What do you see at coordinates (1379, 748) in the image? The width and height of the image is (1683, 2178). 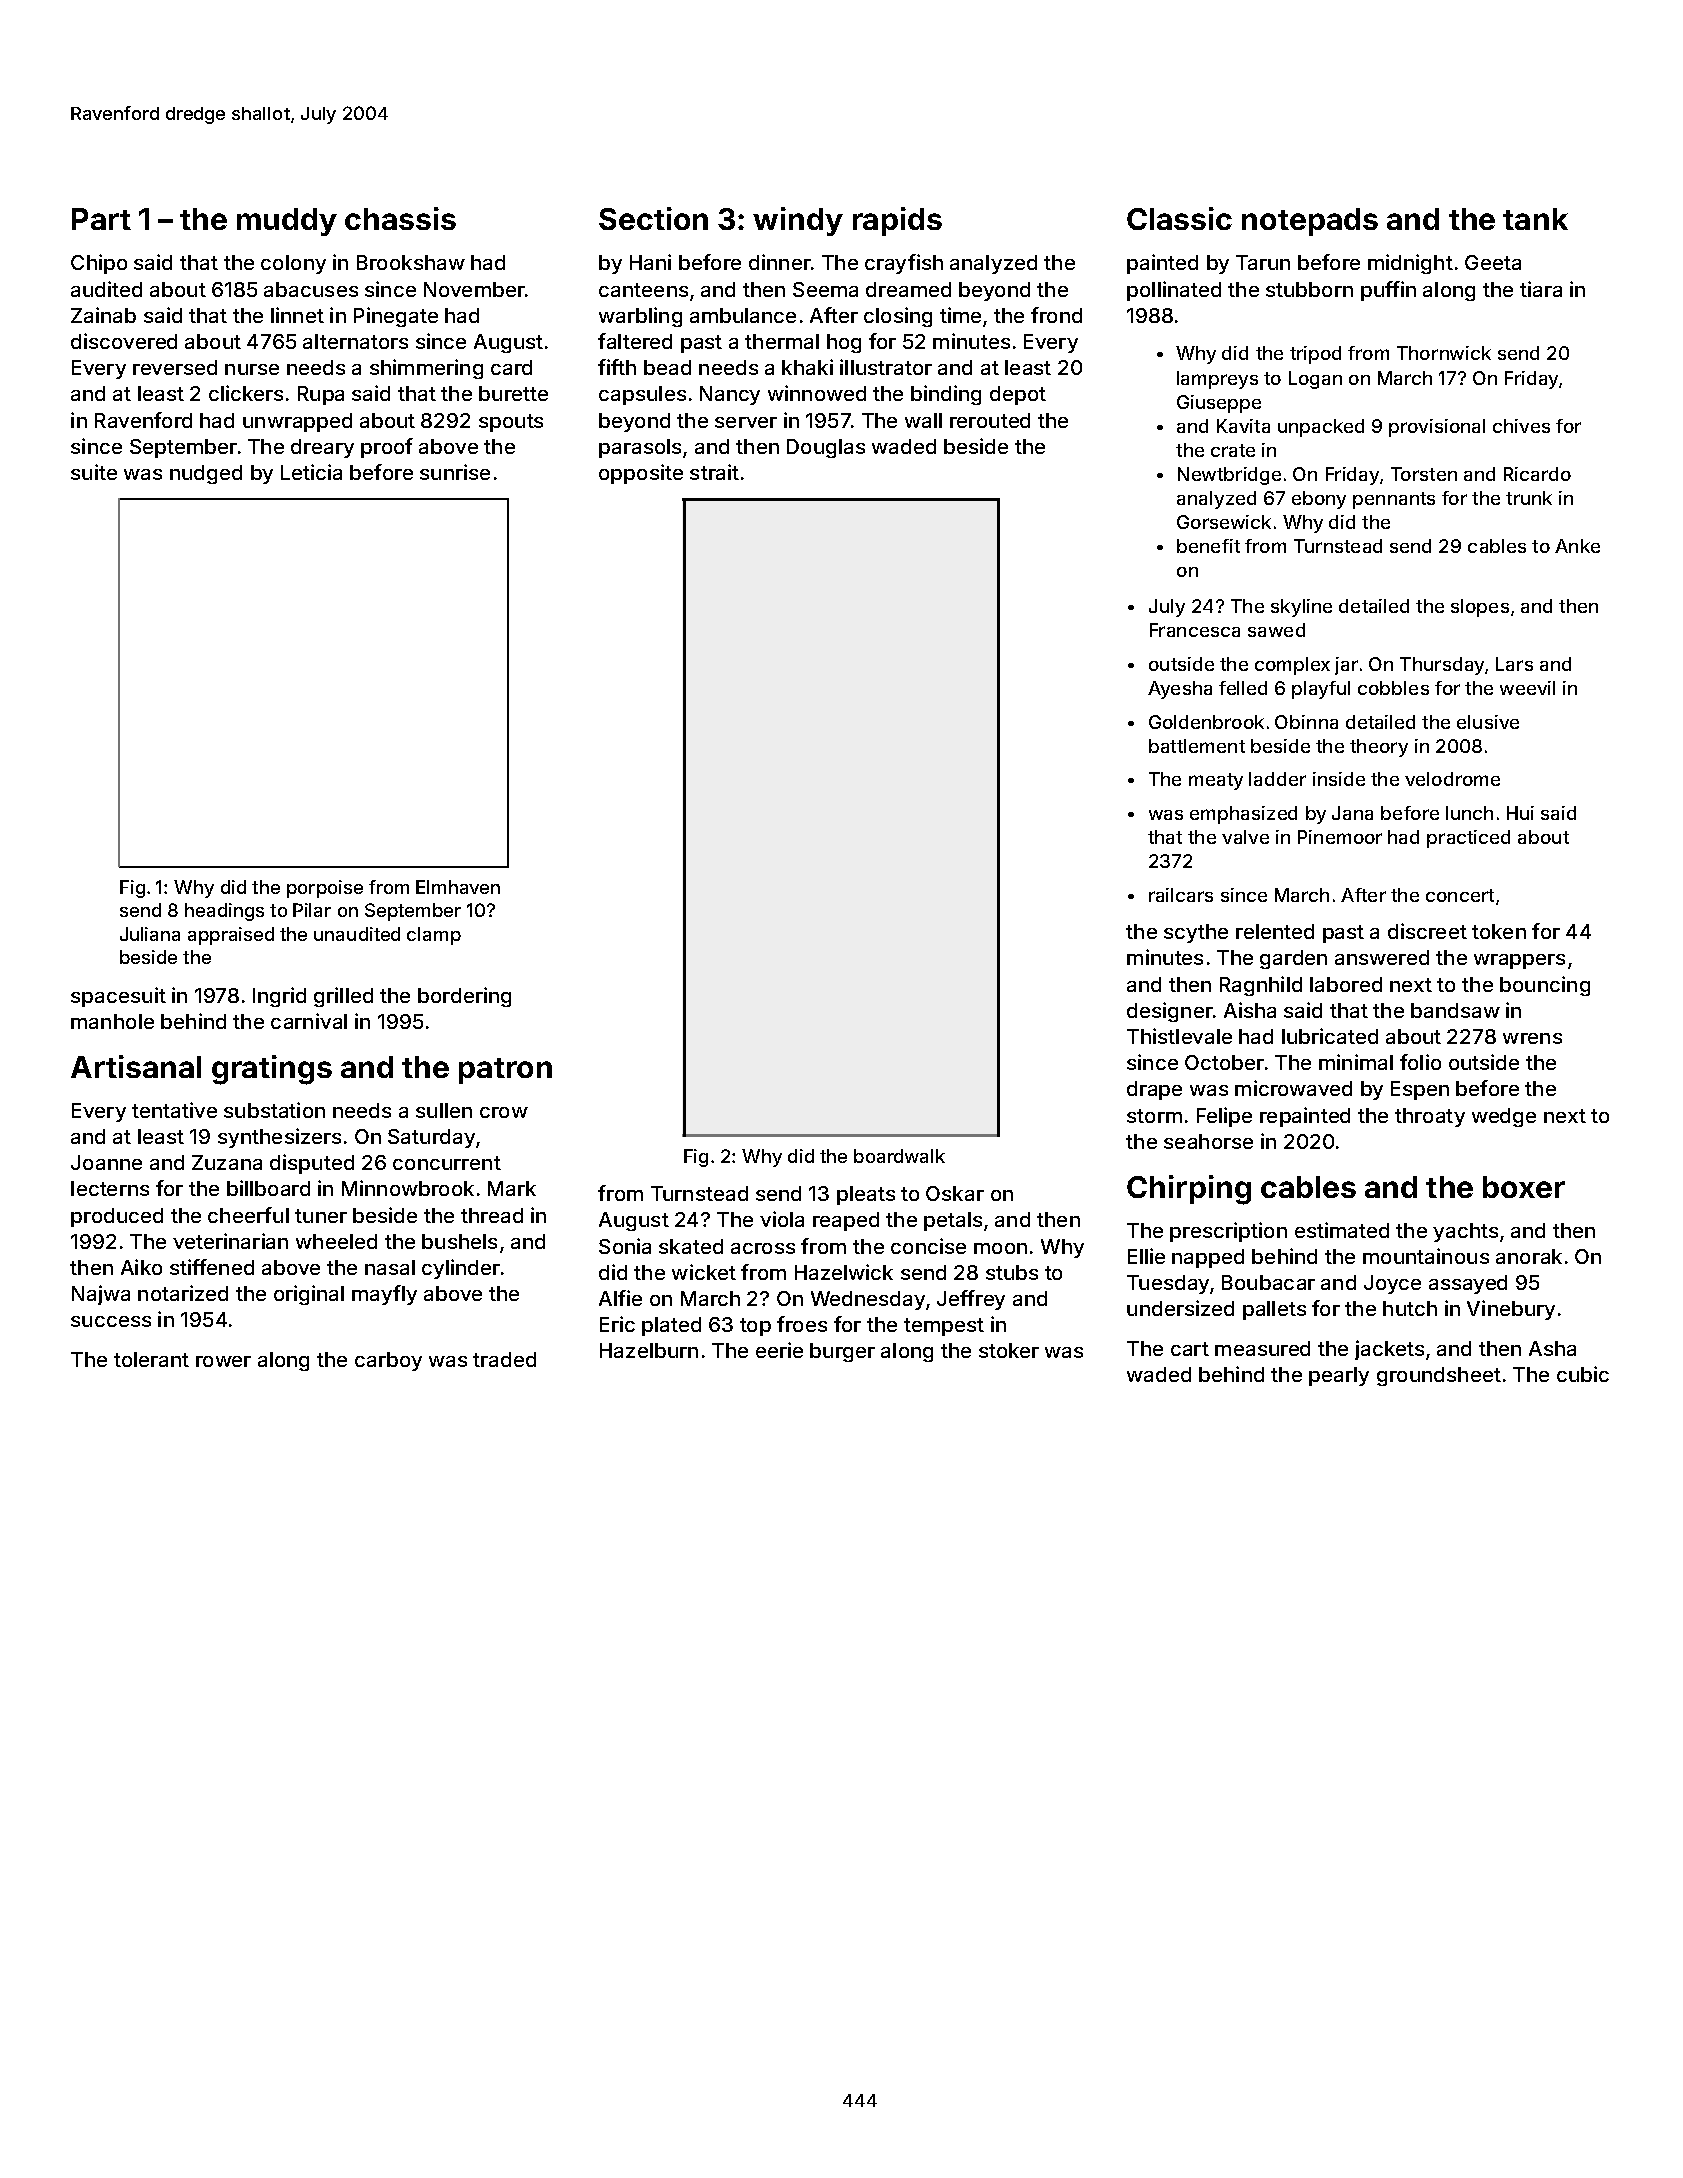 I see `theory` at bounding box center [1379, 748].
